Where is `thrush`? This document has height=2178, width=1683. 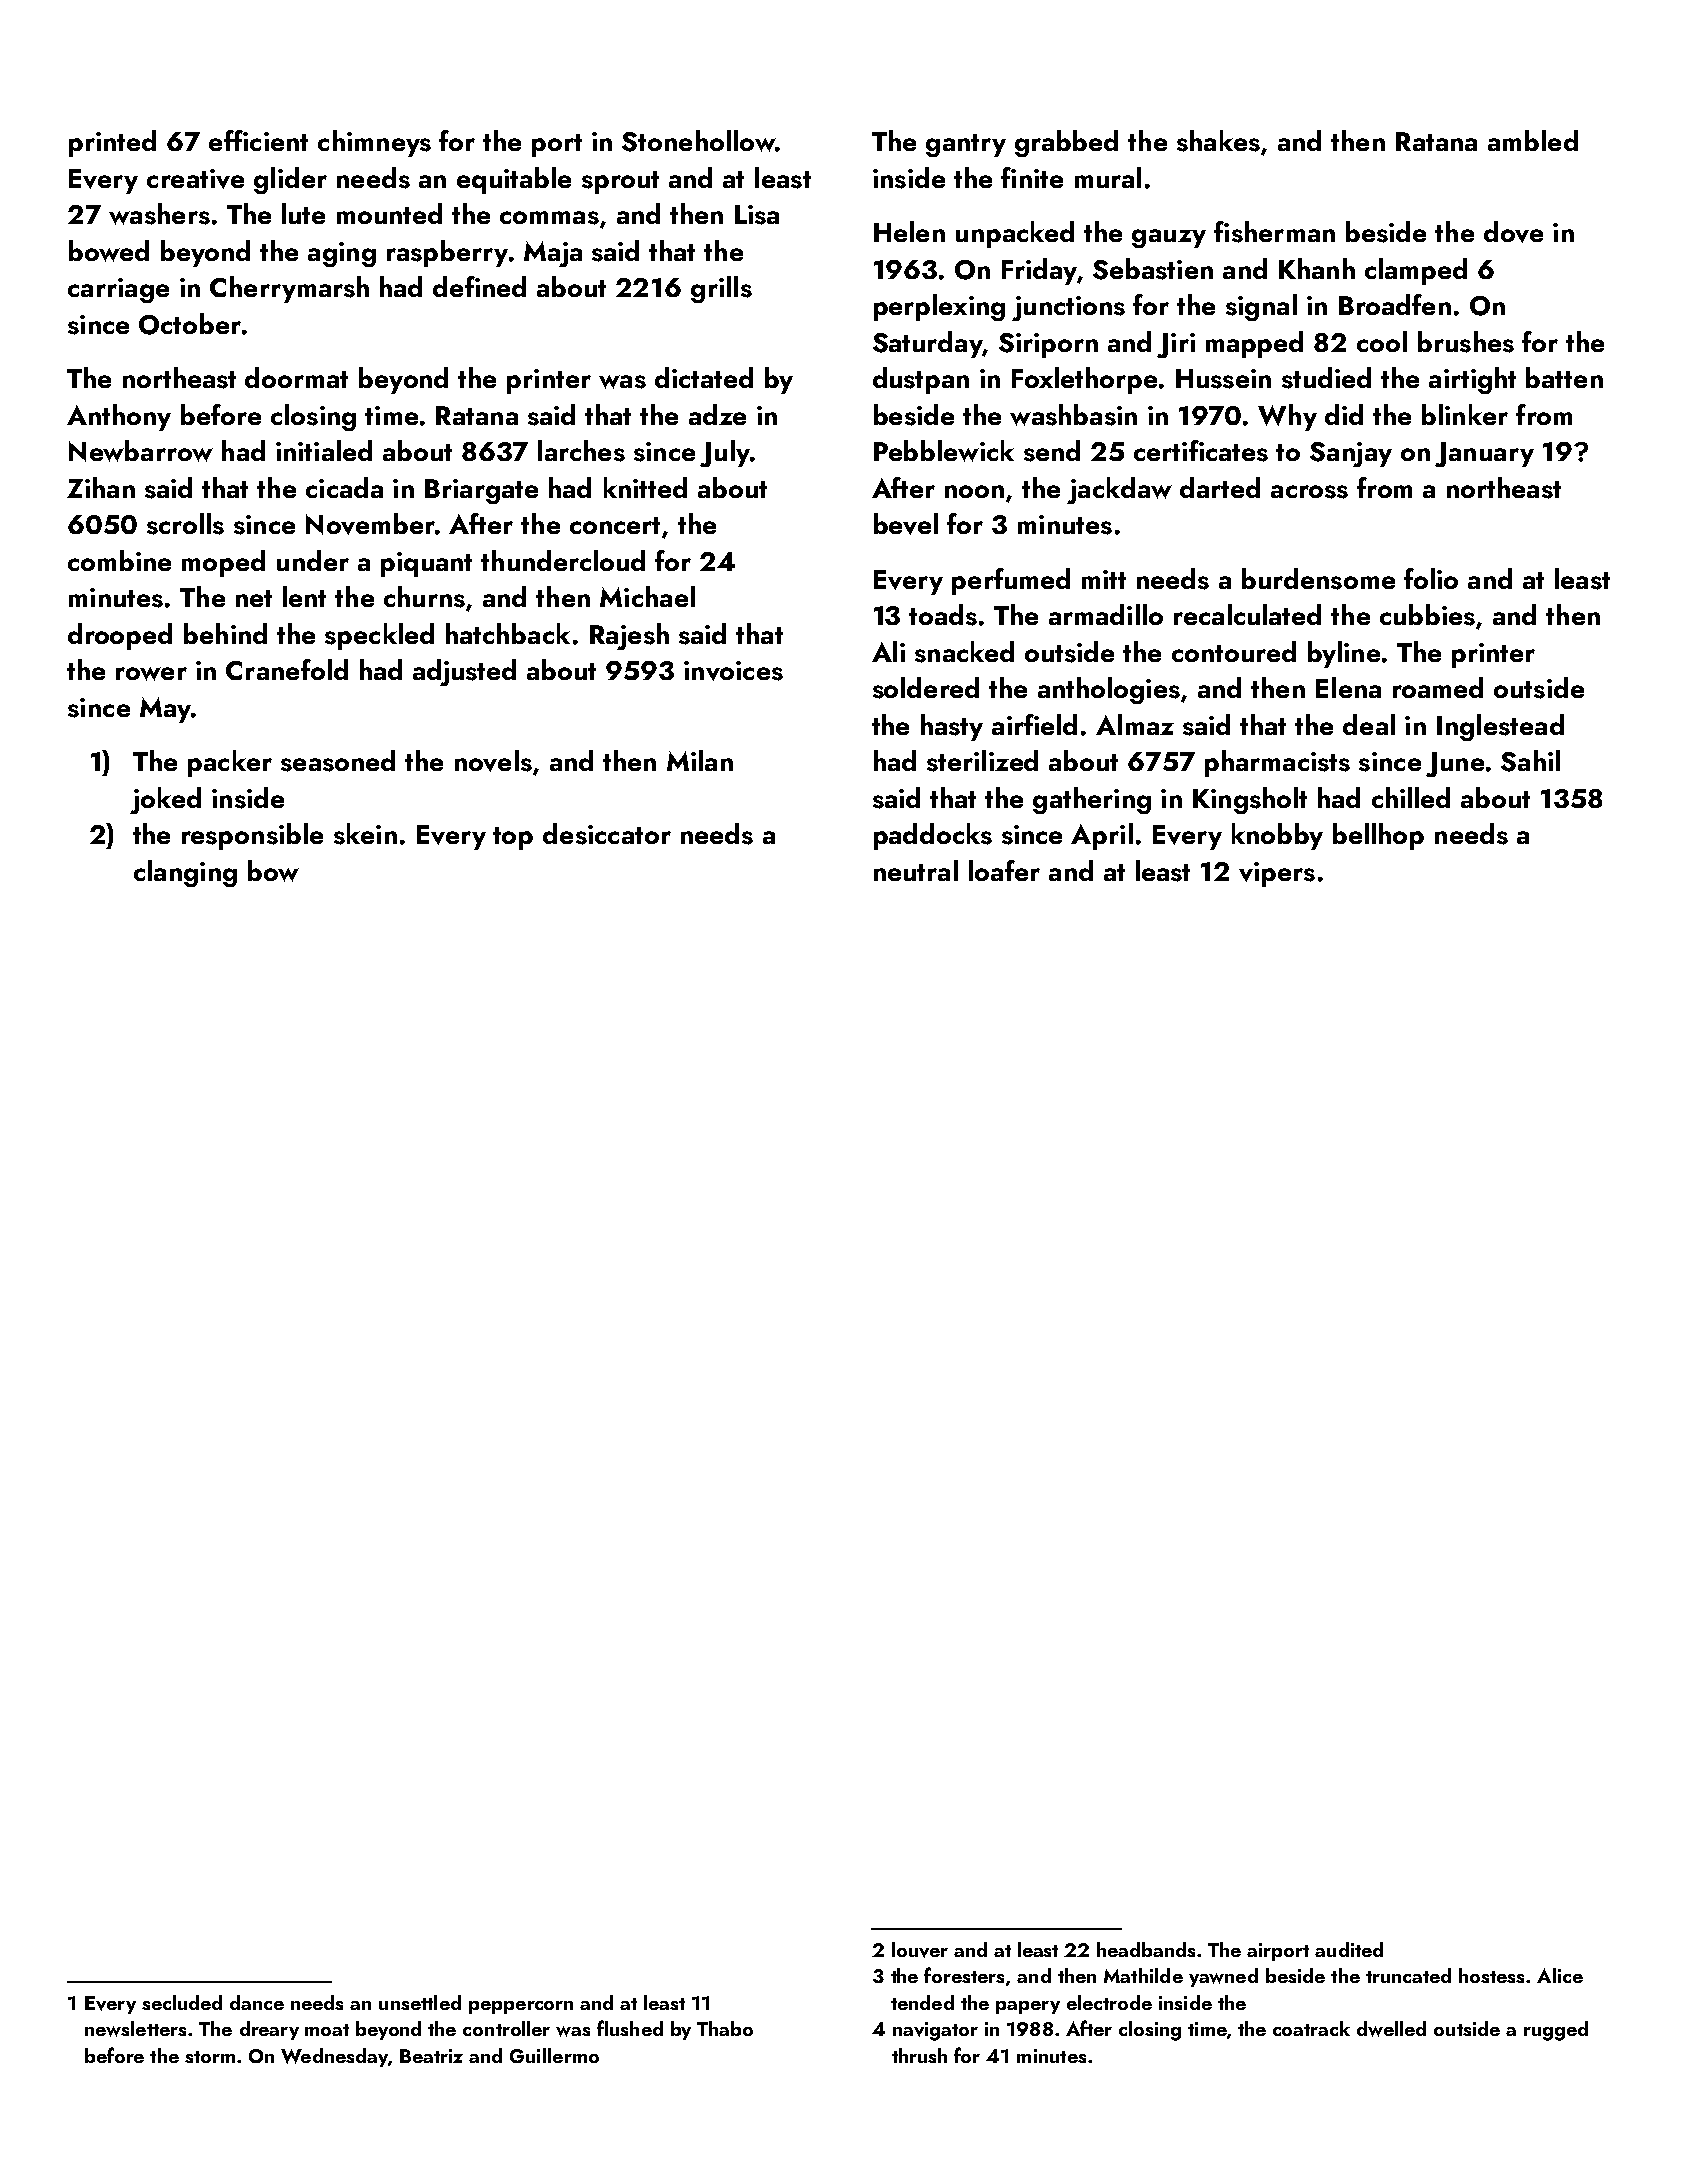
thrush is located at coordinates (919, 2055).
